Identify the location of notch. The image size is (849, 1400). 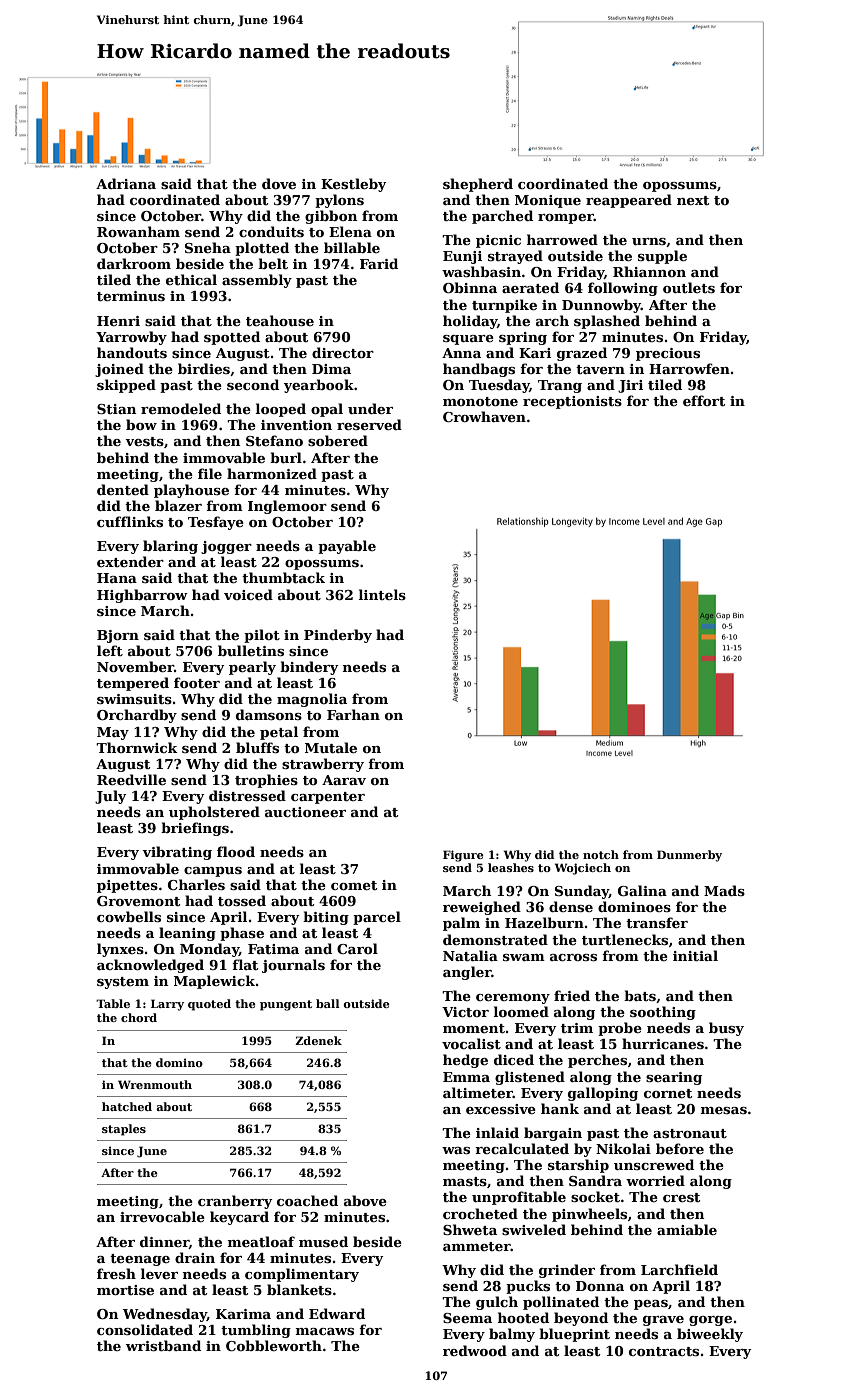
(601, 854).
